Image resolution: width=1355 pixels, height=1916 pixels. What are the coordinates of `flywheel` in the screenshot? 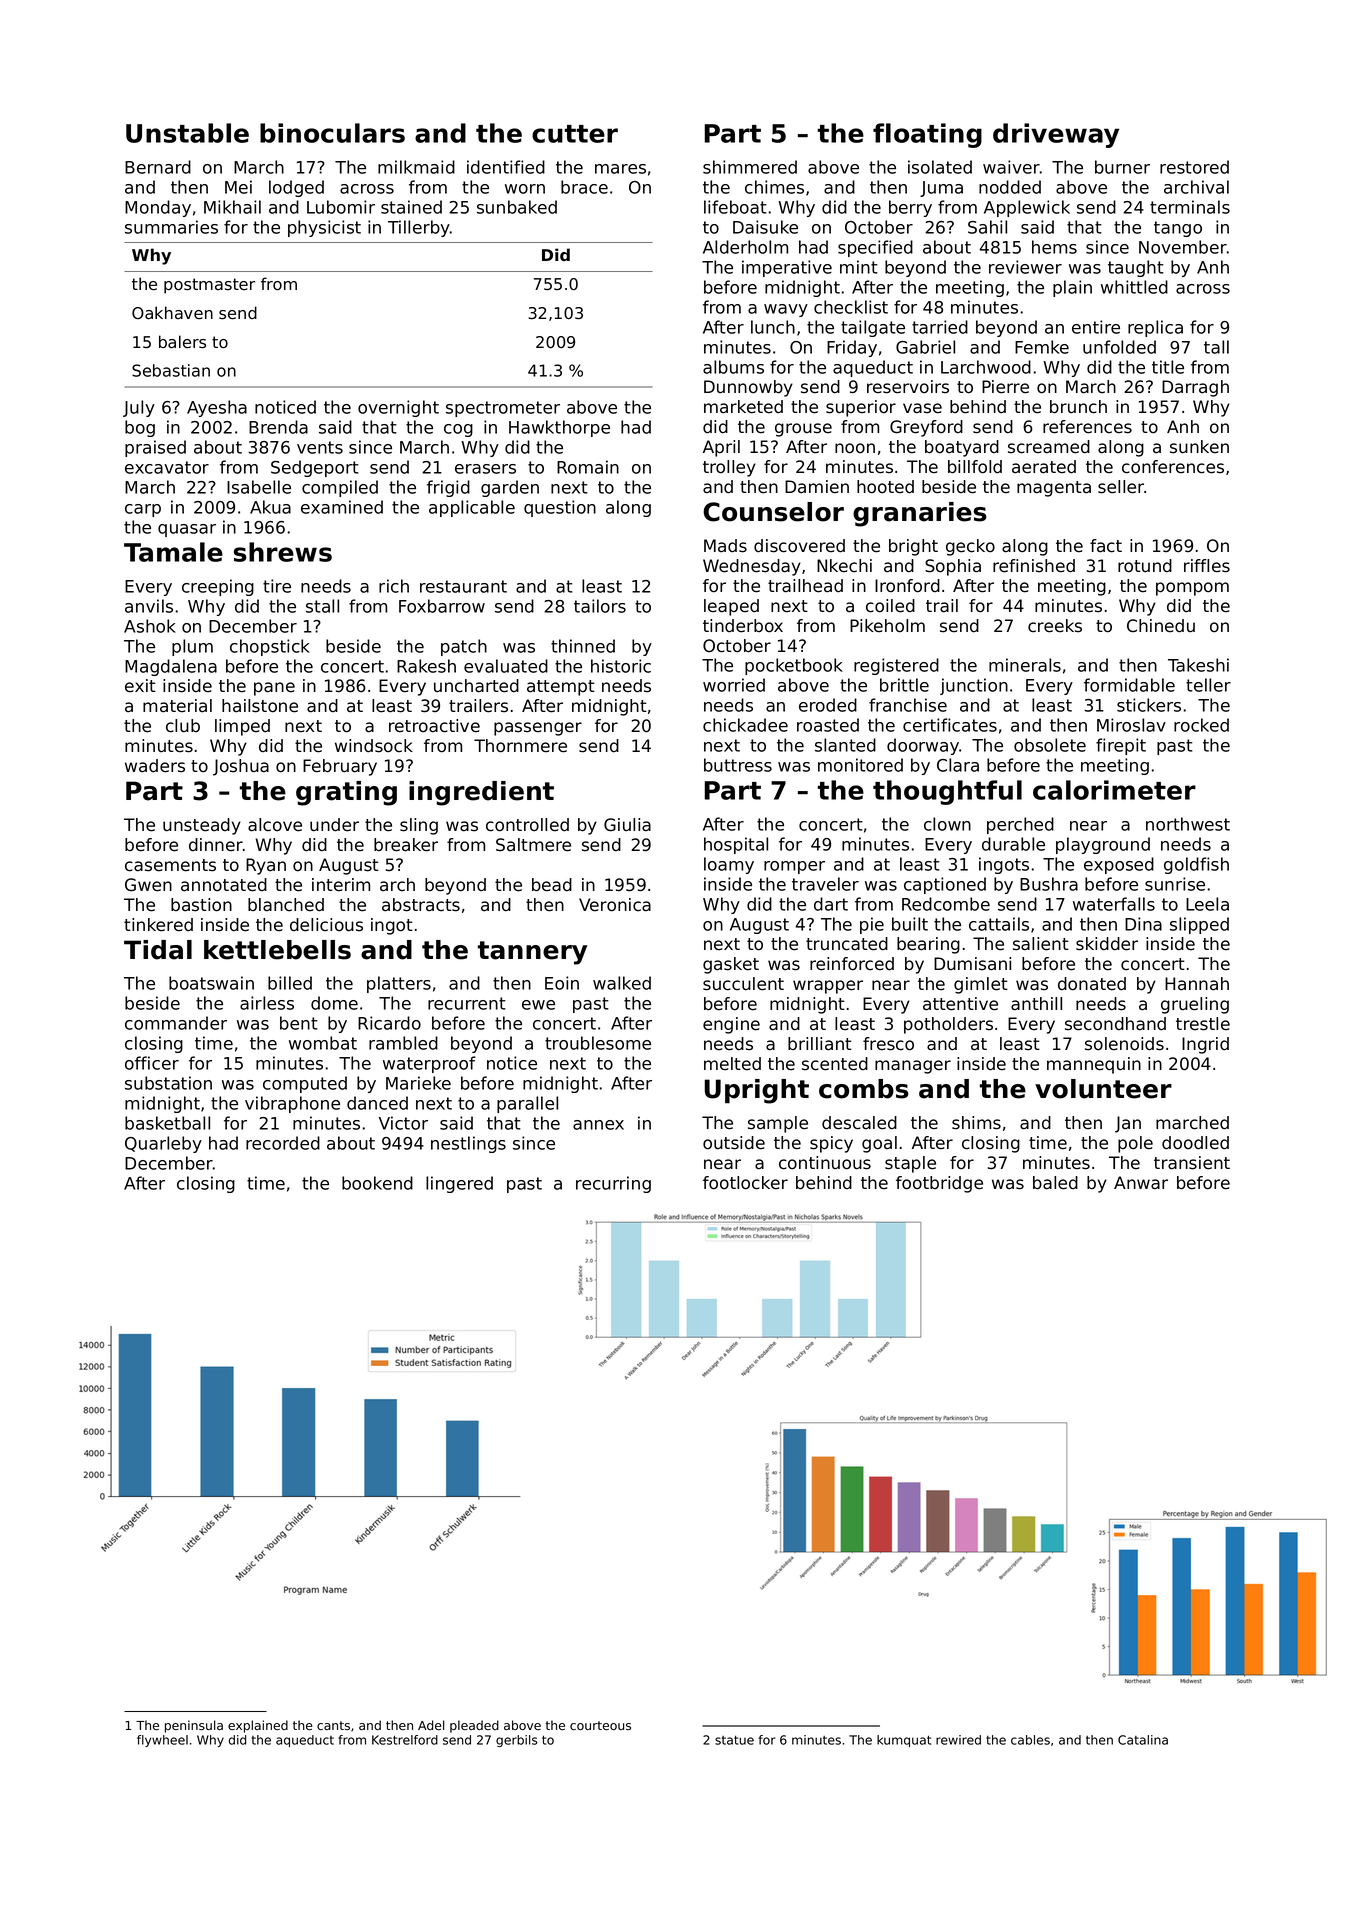 It's located at (162, 1741).
